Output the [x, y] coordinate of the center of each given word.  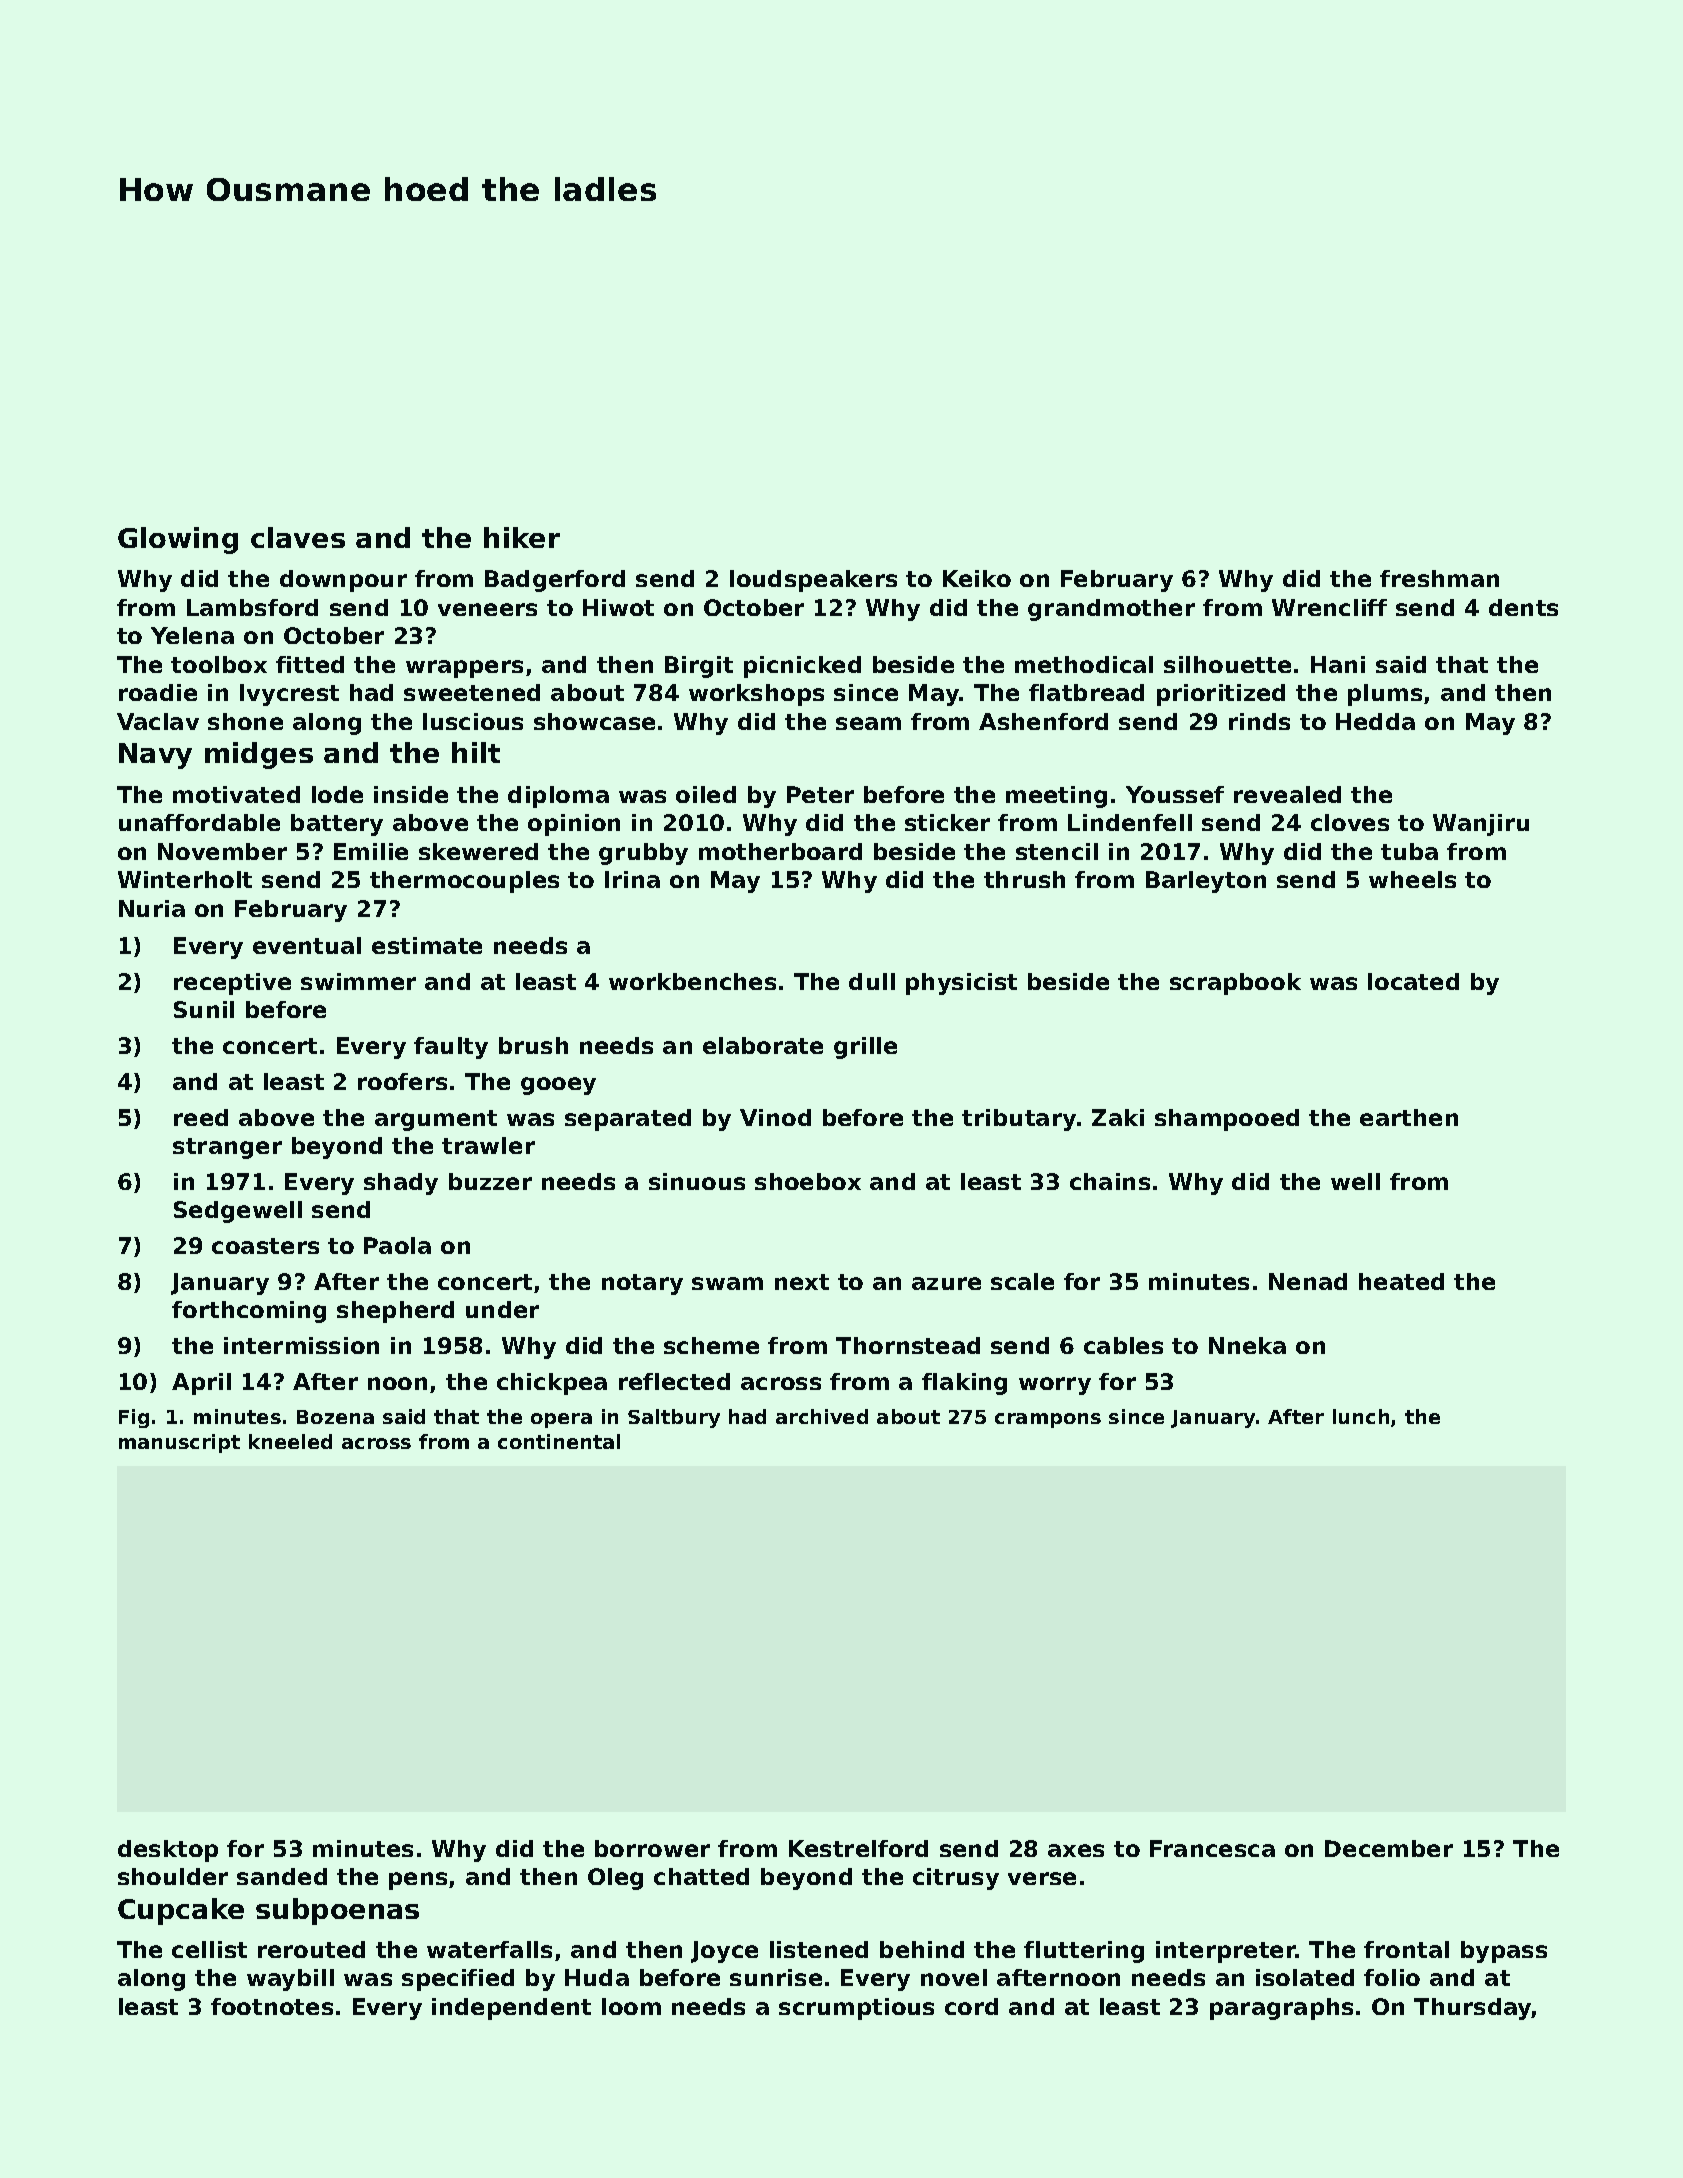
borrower [652, 1848]
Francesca [1212, 1848]
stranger [227, 1148]
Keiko [977, 578]
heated [1401, 1281]
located [1413, 981]
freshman [1439, 578]
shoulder [173, 1876]
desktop [168, 1851]
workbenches [692, 981]
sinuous [697, 1181]
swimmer [358, 981]
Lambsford [252, 607]
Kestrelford [858, 1848]
